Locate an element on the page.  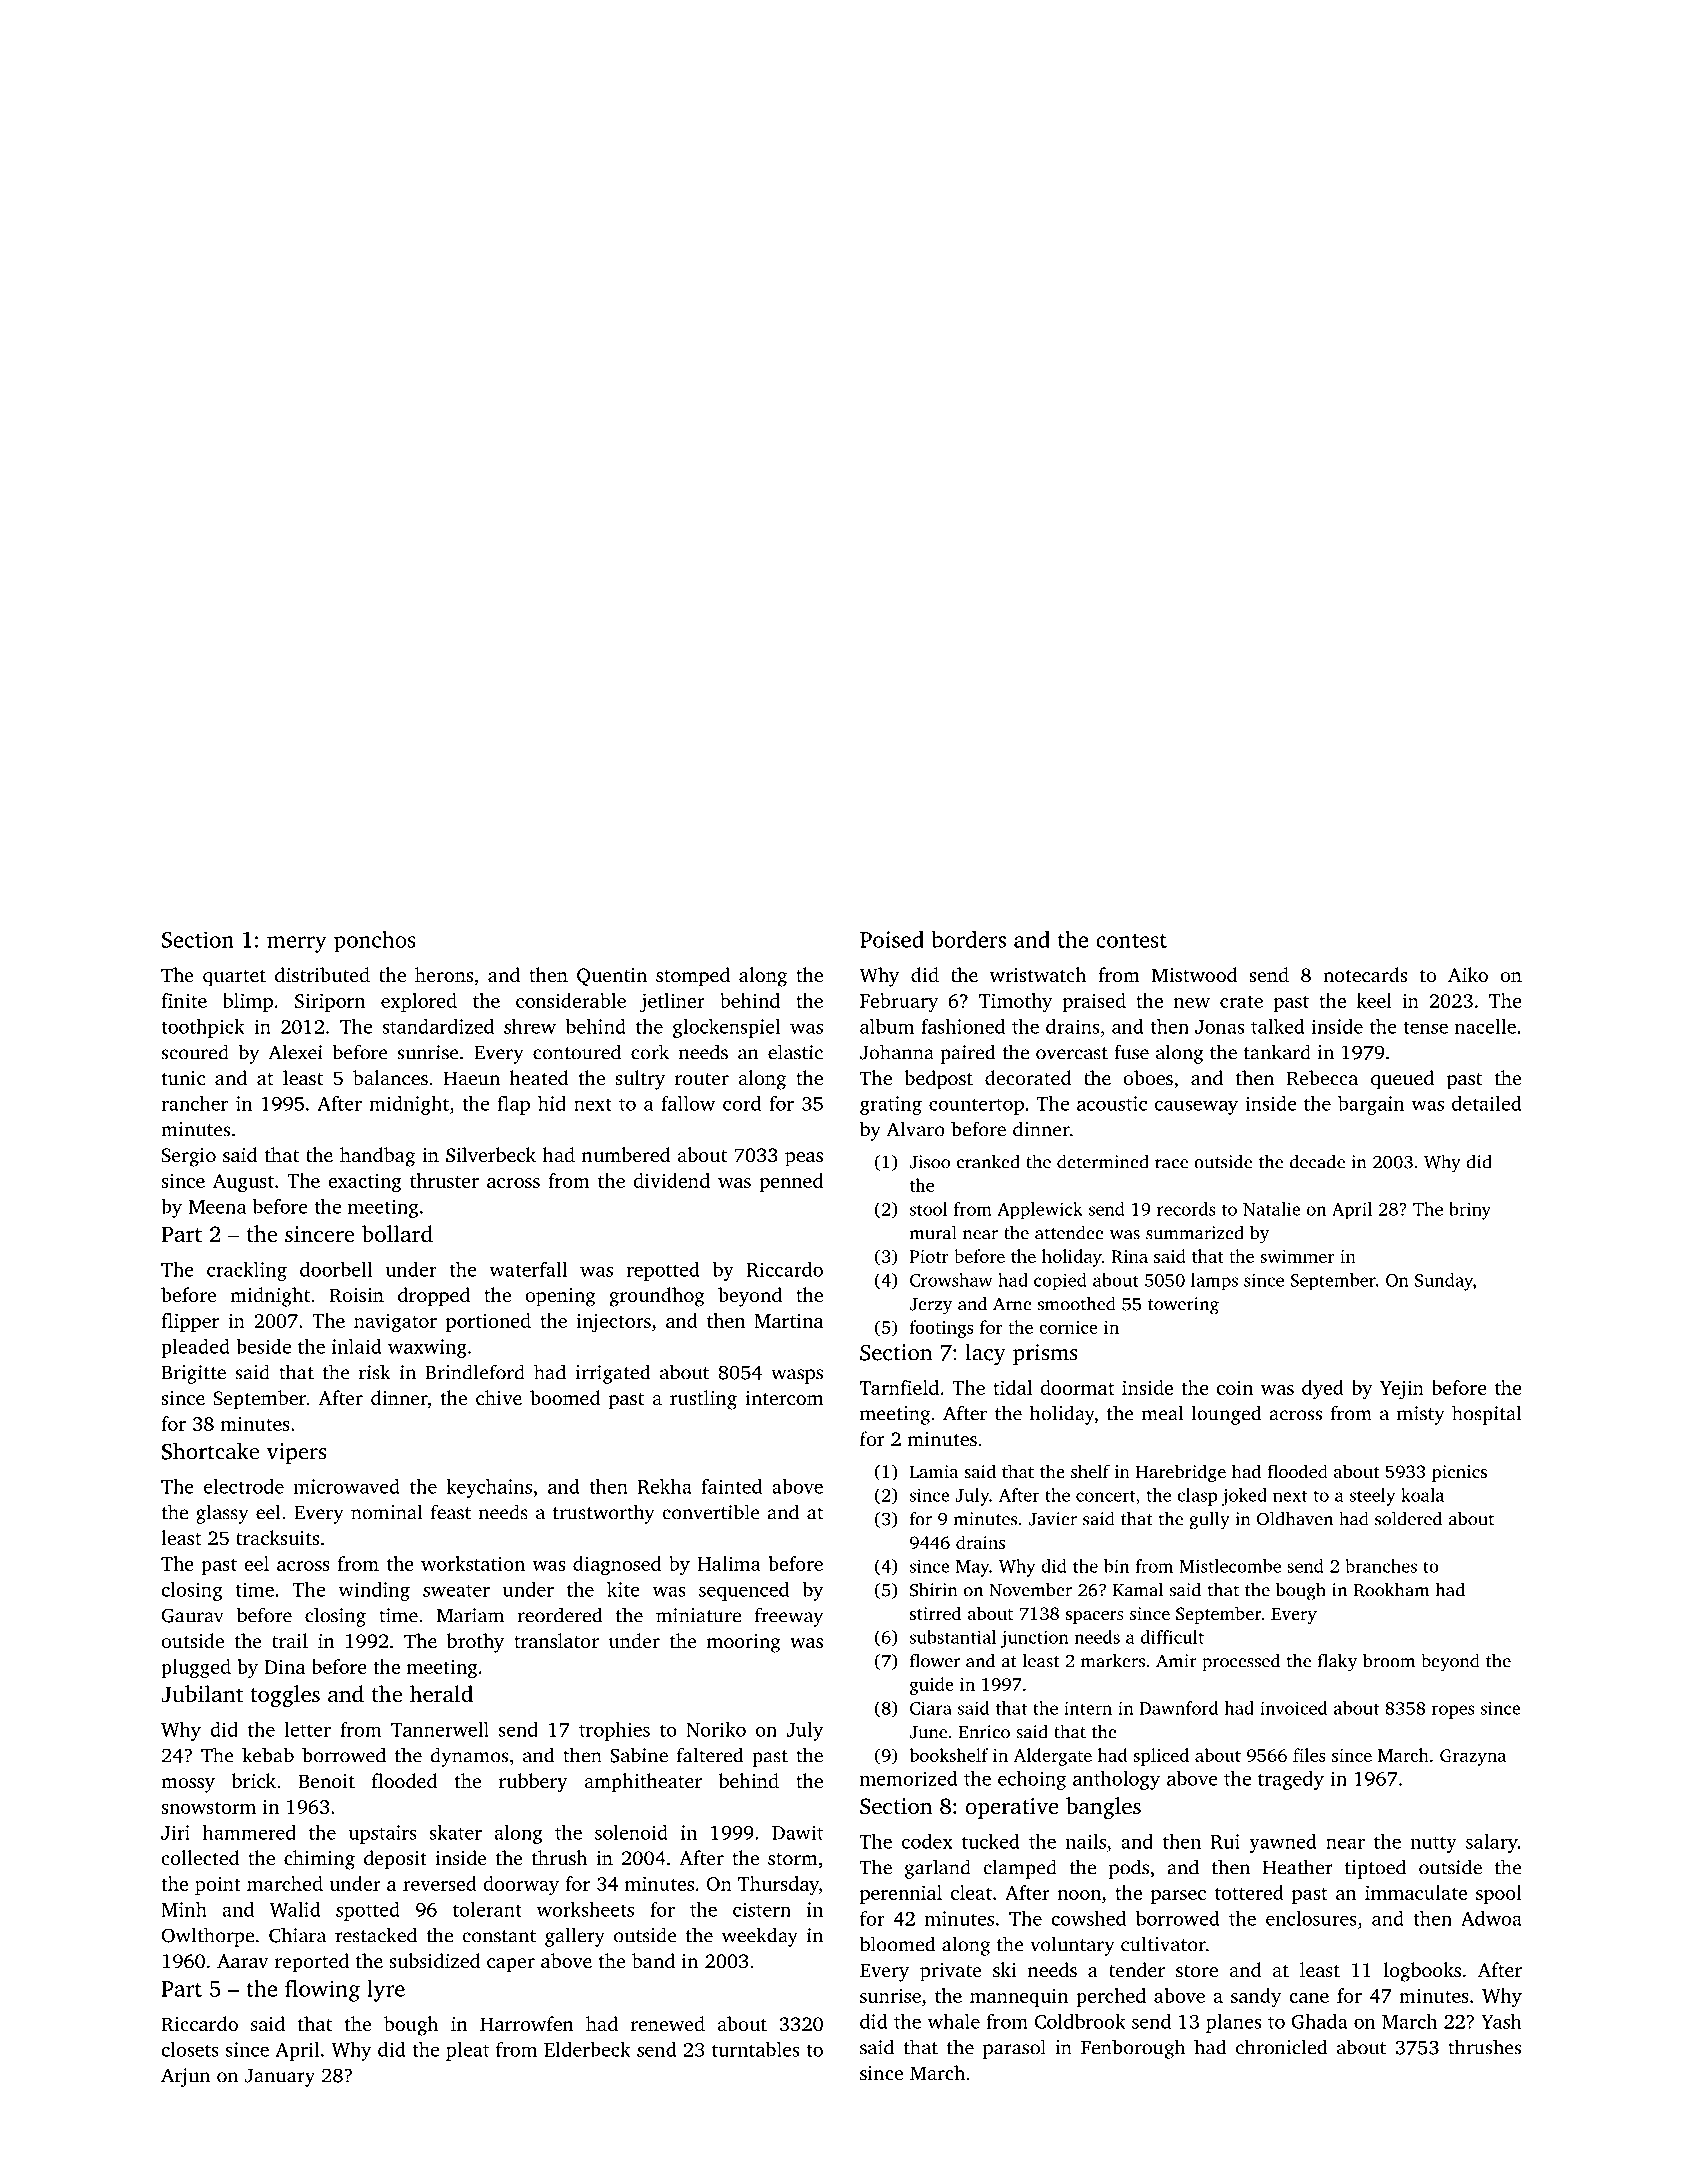
Aiko is located at coordinates (1468, 974).
